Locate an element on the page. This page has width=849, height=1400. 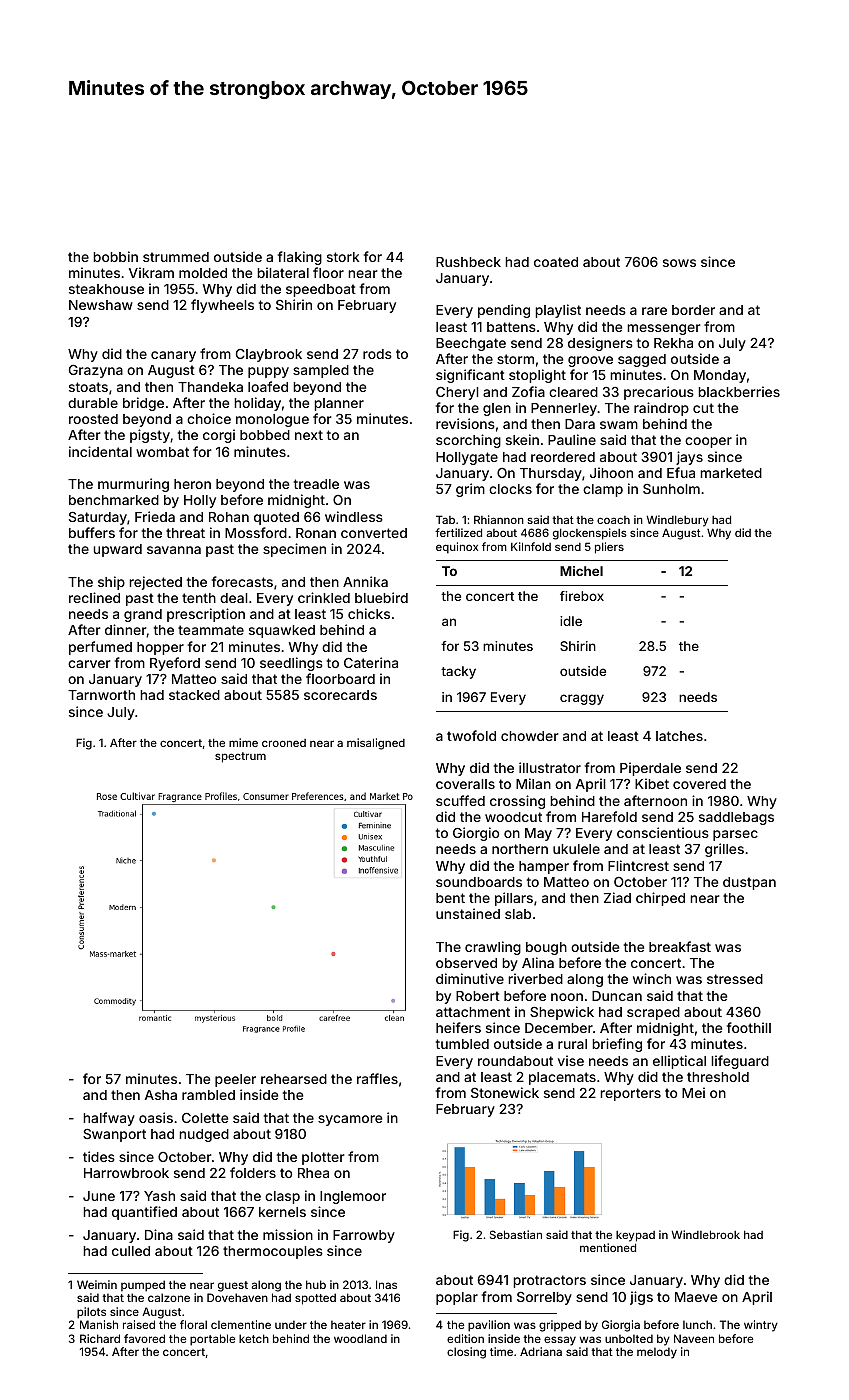
ketch is located at coordinates (254, 1338).
